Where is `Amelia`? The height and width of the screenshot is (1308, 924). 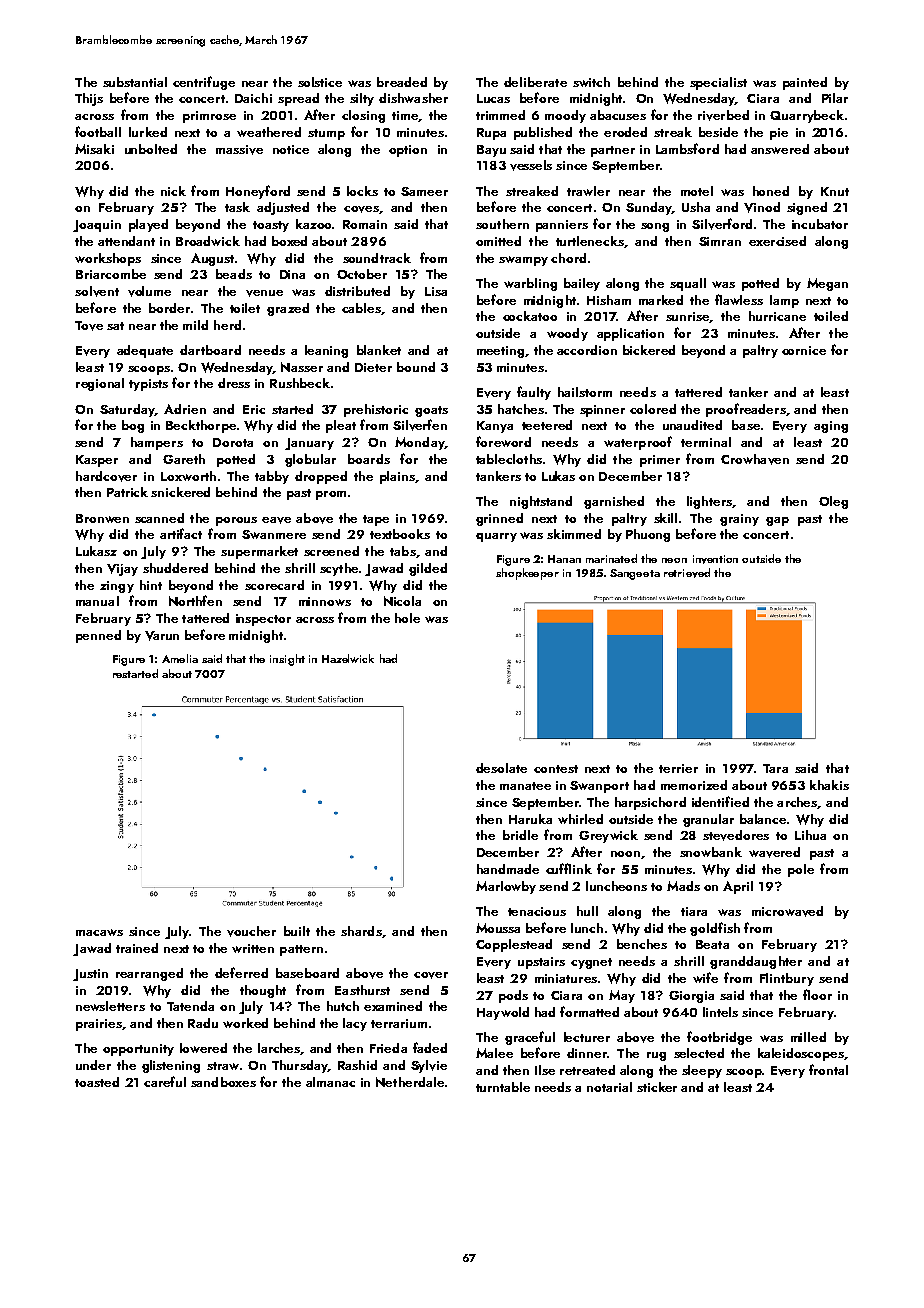 Amelia is located at coordinates (180, 658).
